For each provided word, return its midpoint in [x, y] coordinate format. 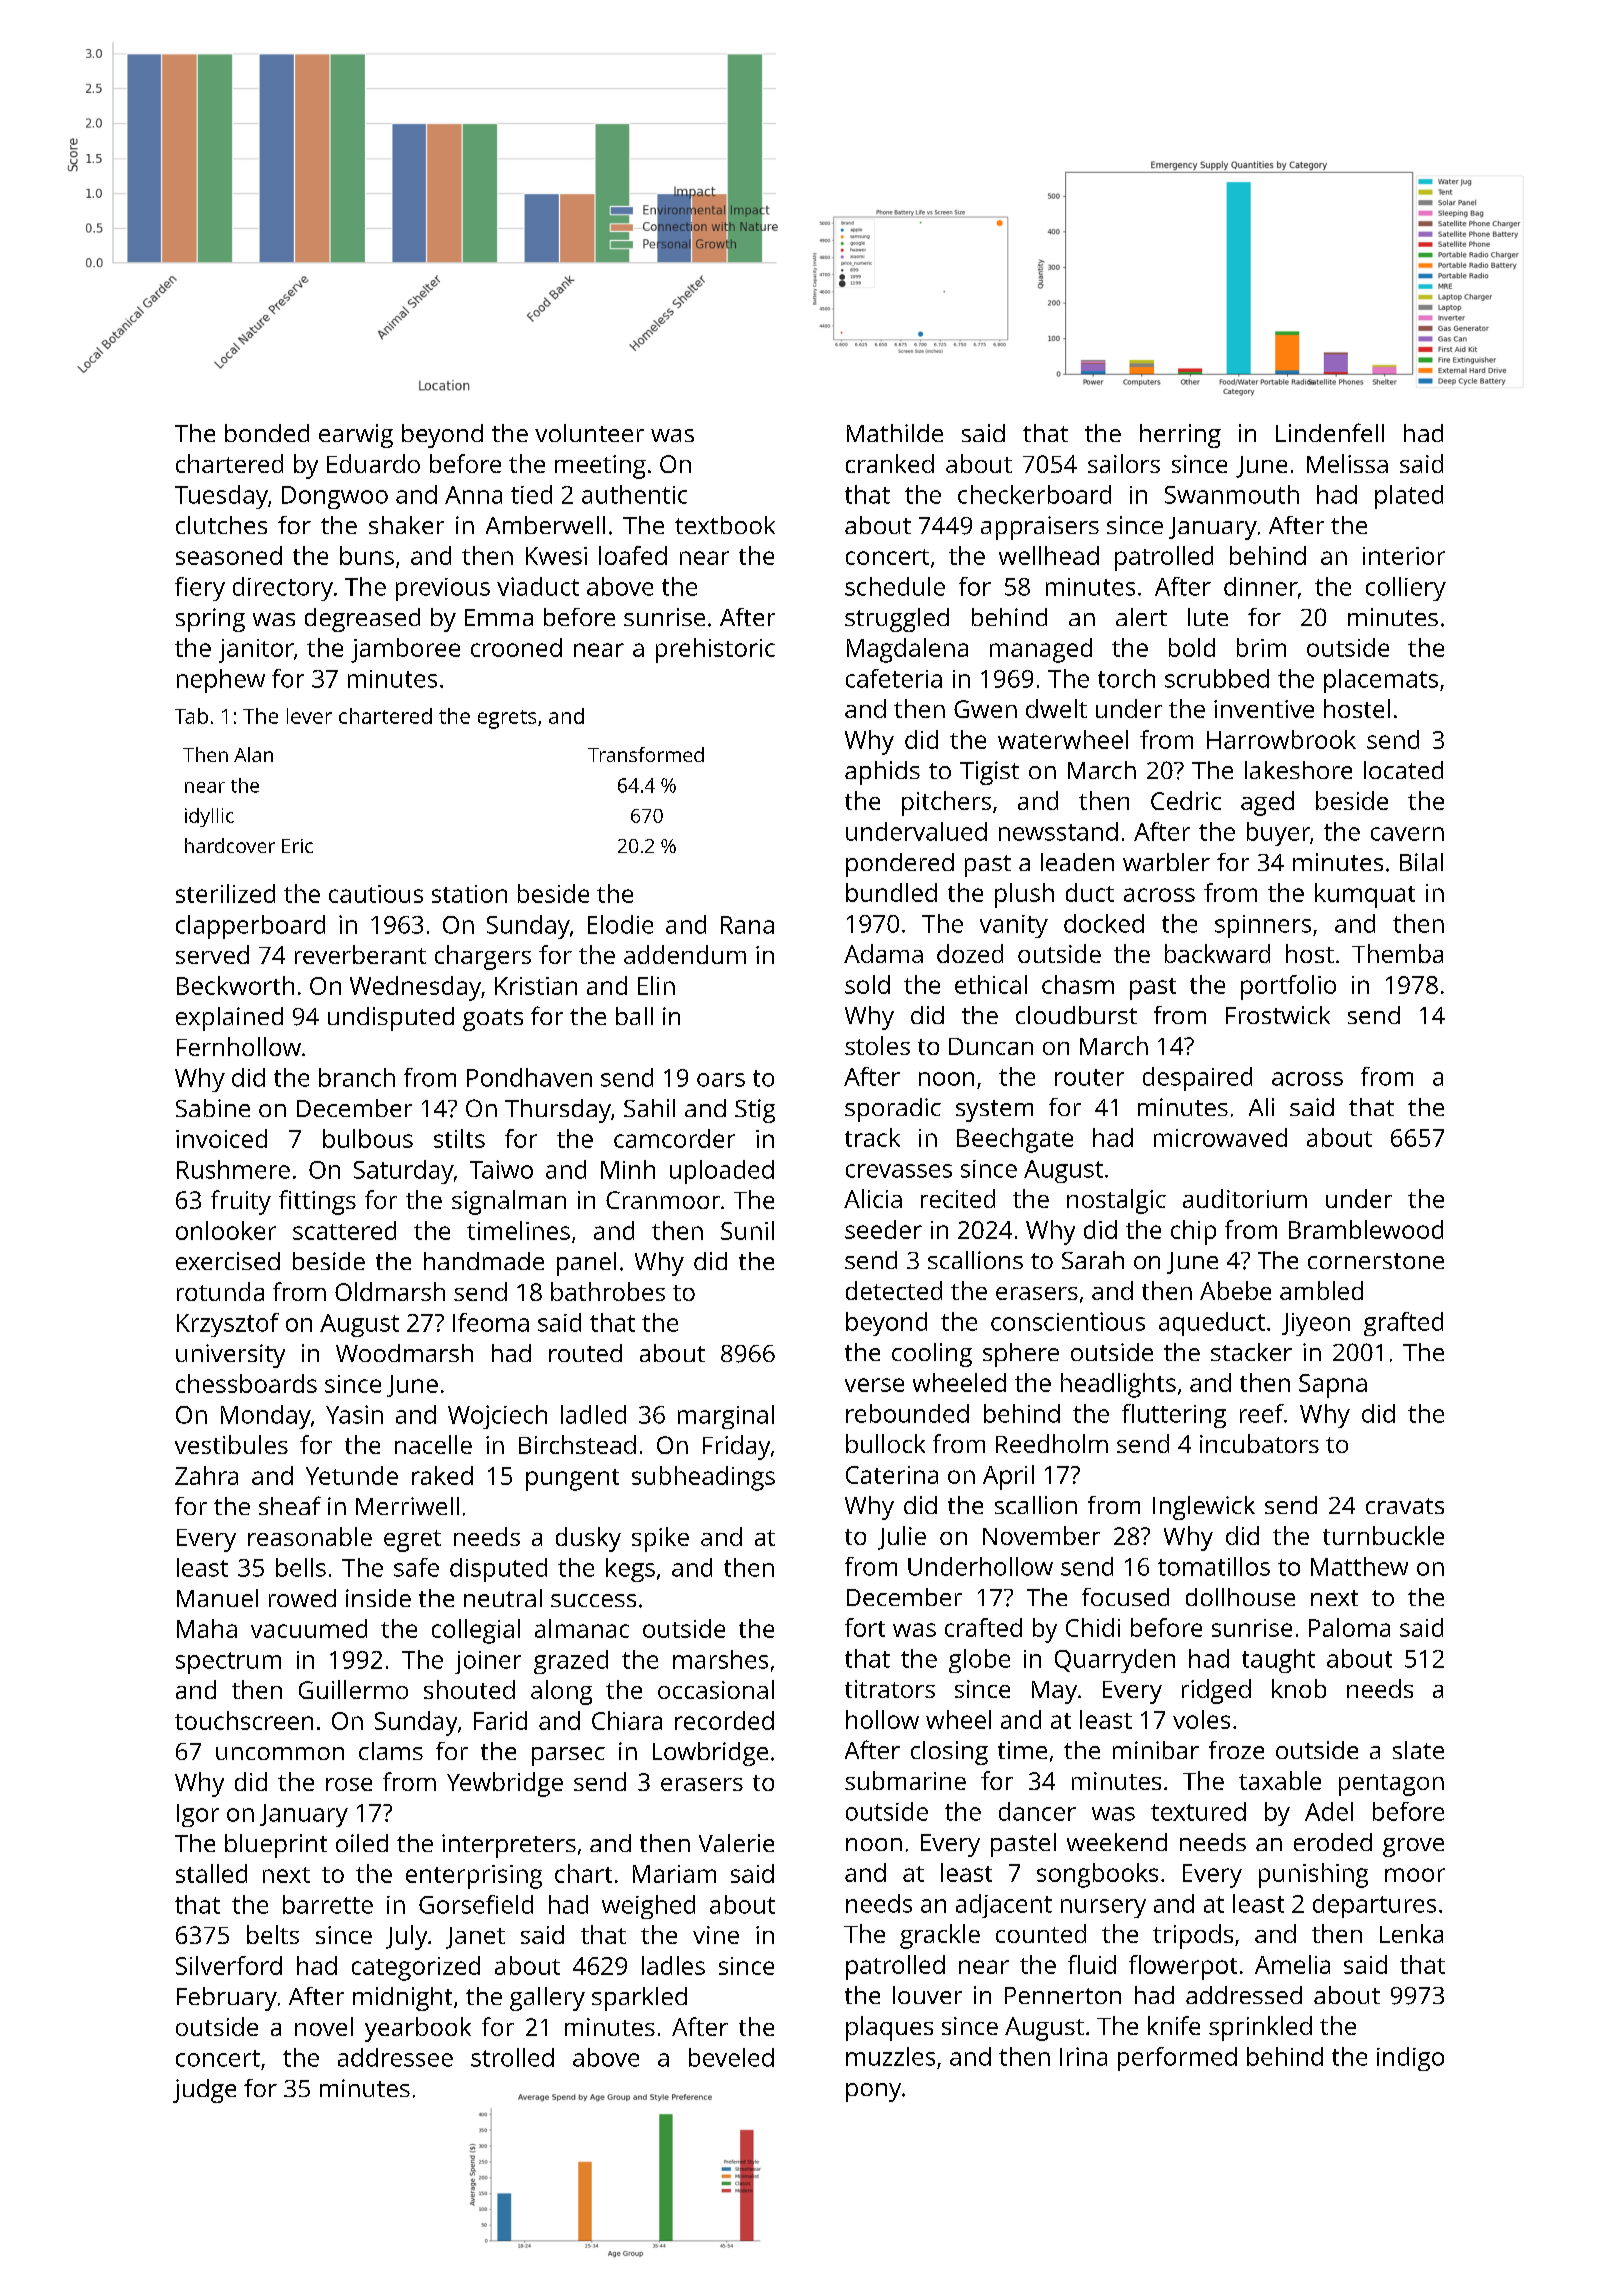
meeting [600, 467]
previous [443, 589]
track [872, 1137]
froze [1236, 1750]
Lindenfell [1330, 432]
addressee [395, 2057]
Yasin [354, 1414]
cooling [932, 1355]
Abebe [1235, 1290]
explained [229, 1019]
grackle [940, 1936]
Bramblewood [1366, 1229]
